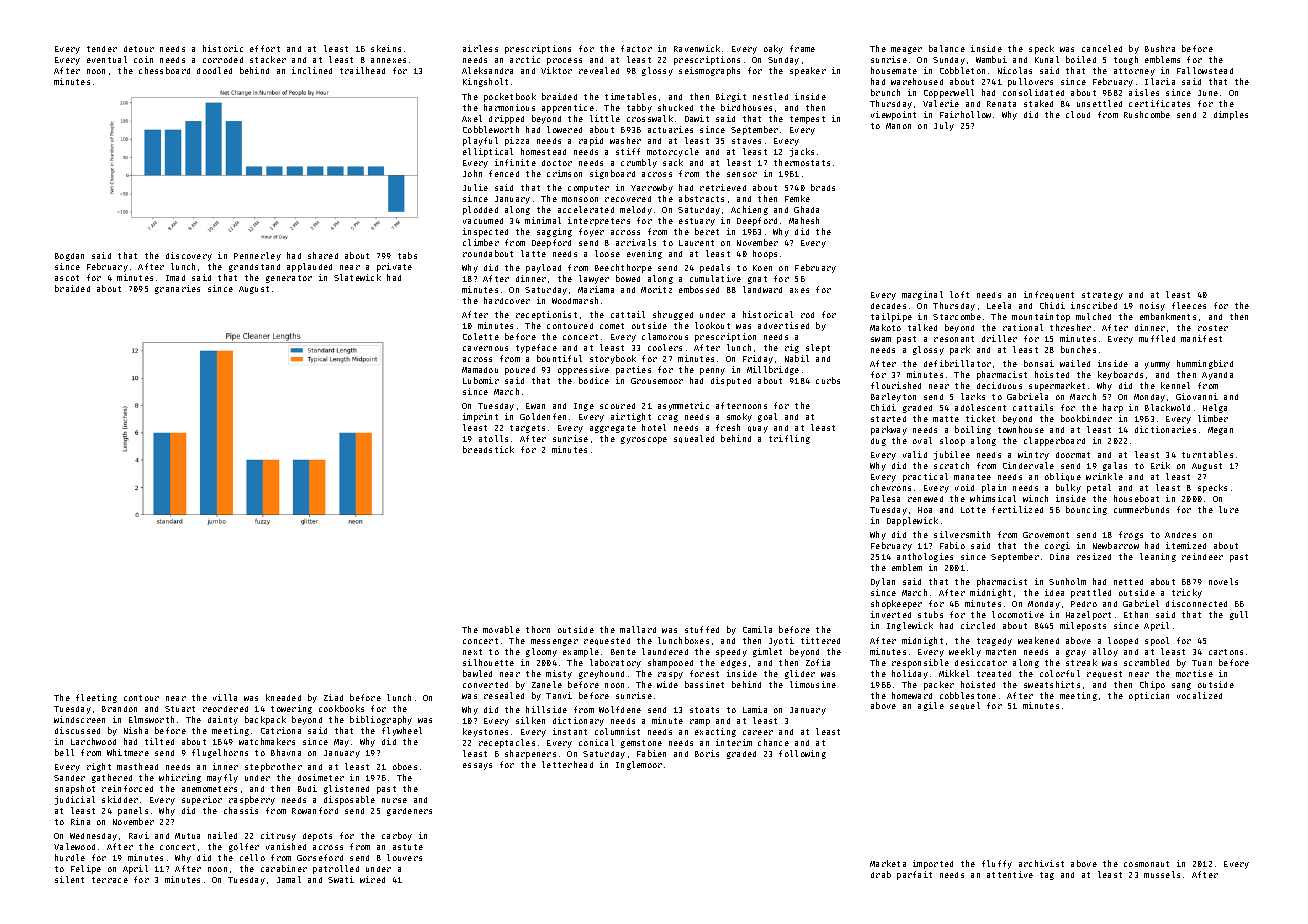  Describe the element at coordinates (575, 300) in the document. I see `Woodmarsh` at that location.
